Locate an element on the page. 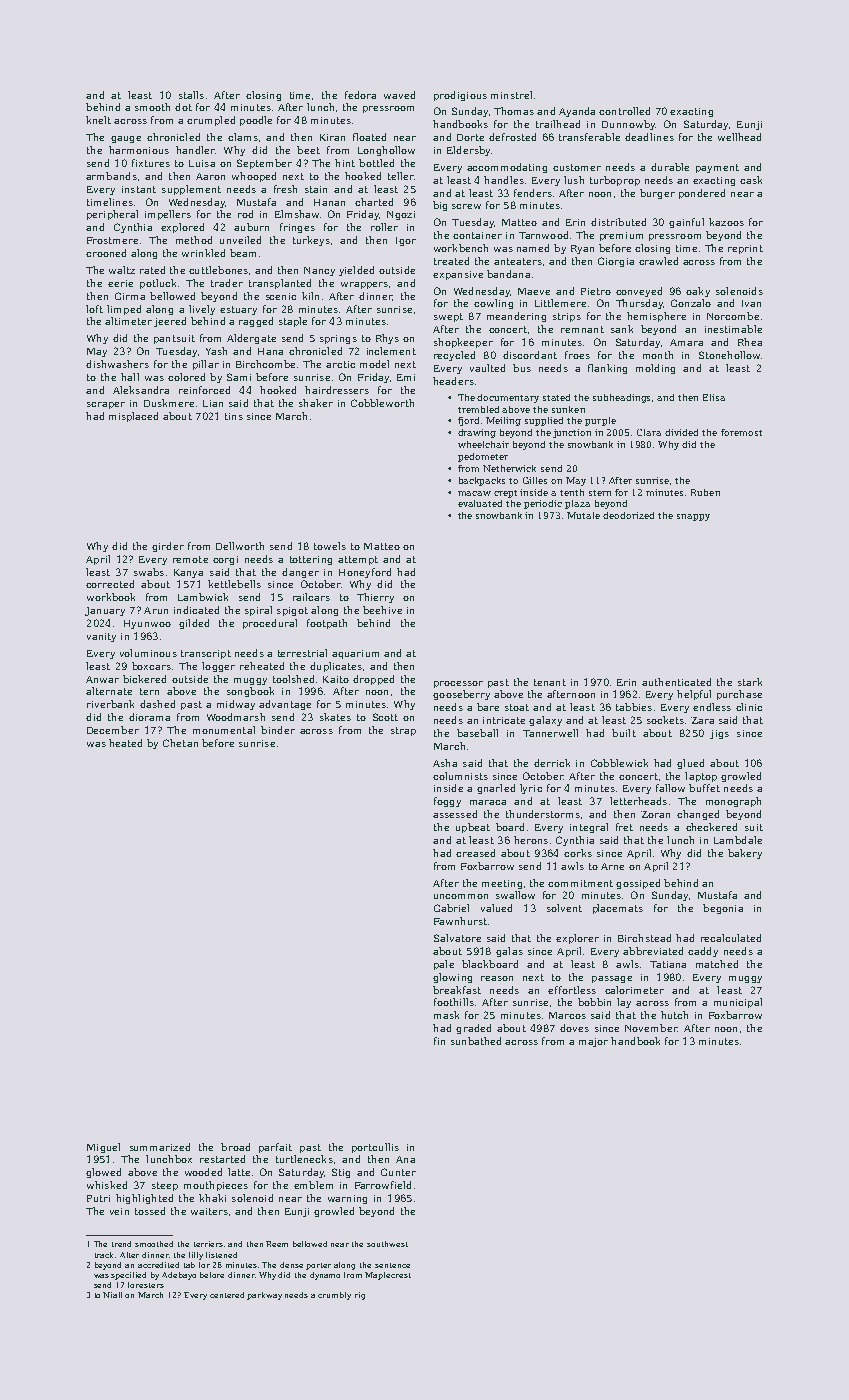  monumental is located at coordinates (224, 730).
